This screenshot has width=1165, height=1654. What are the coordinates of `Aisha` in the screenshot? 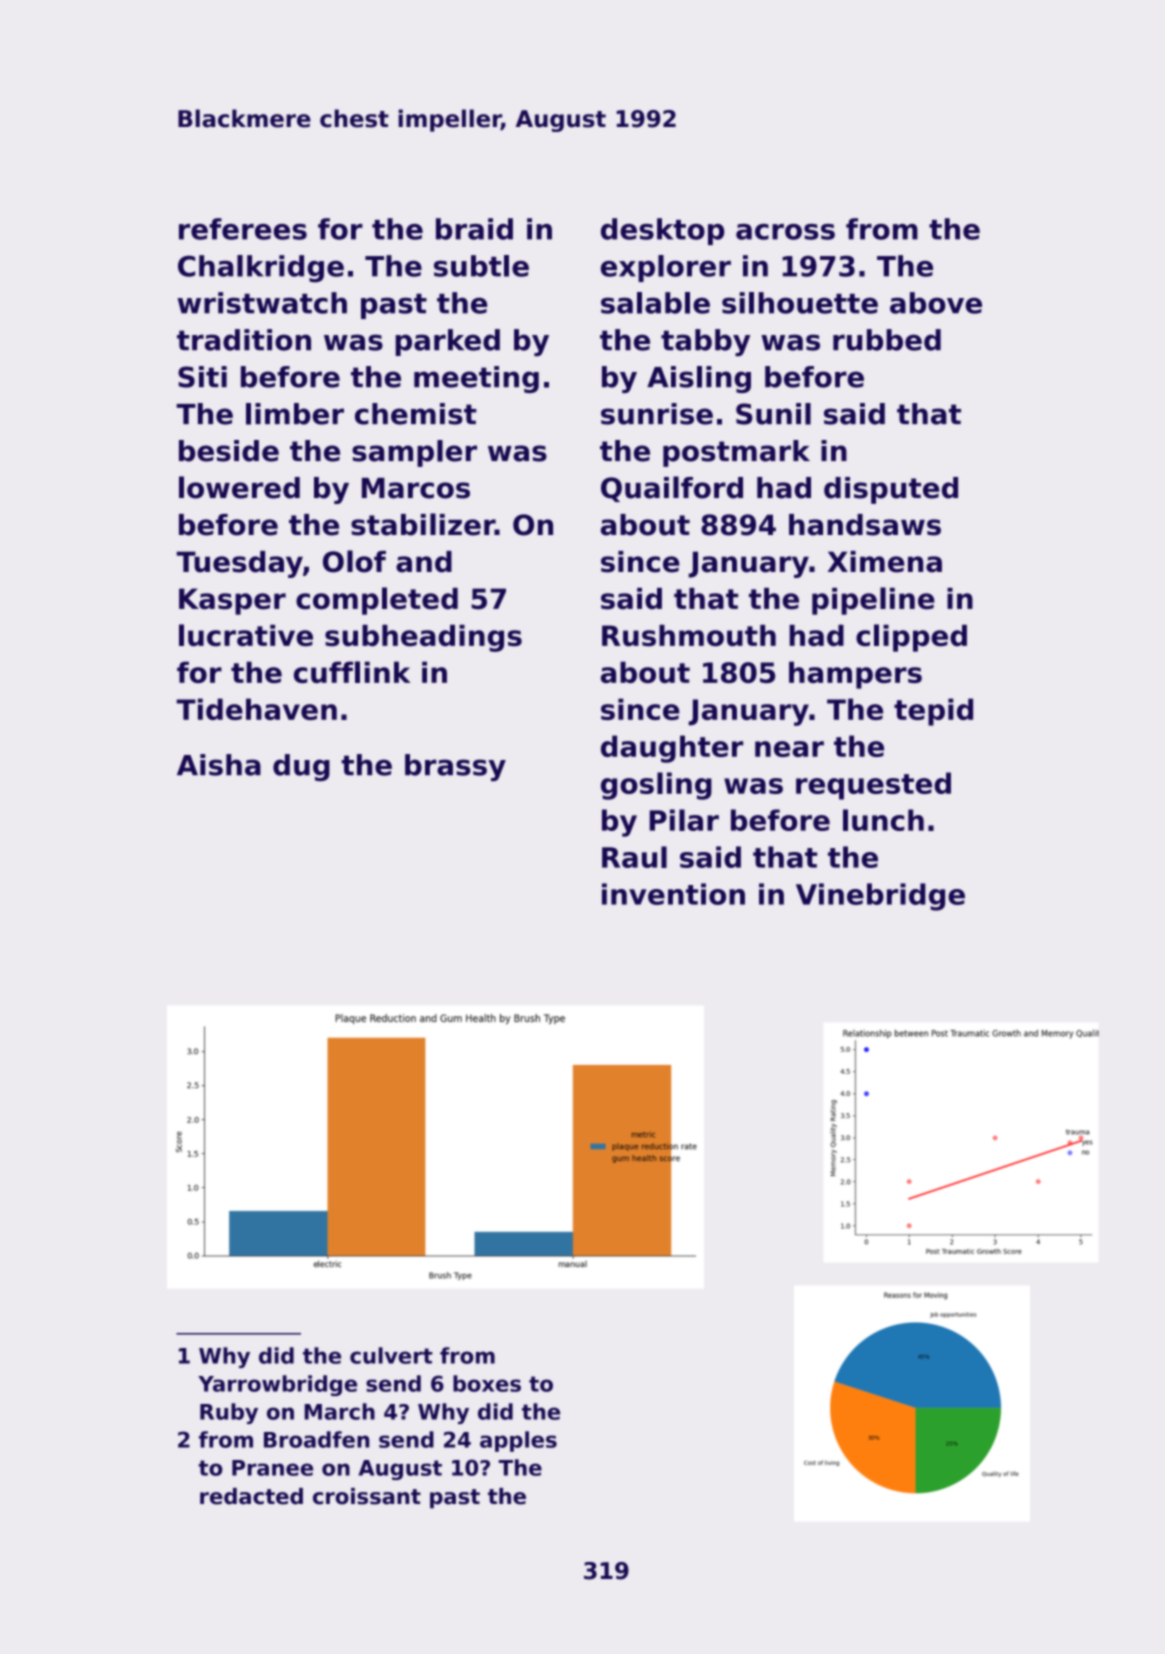 It's located at (219, 765).
